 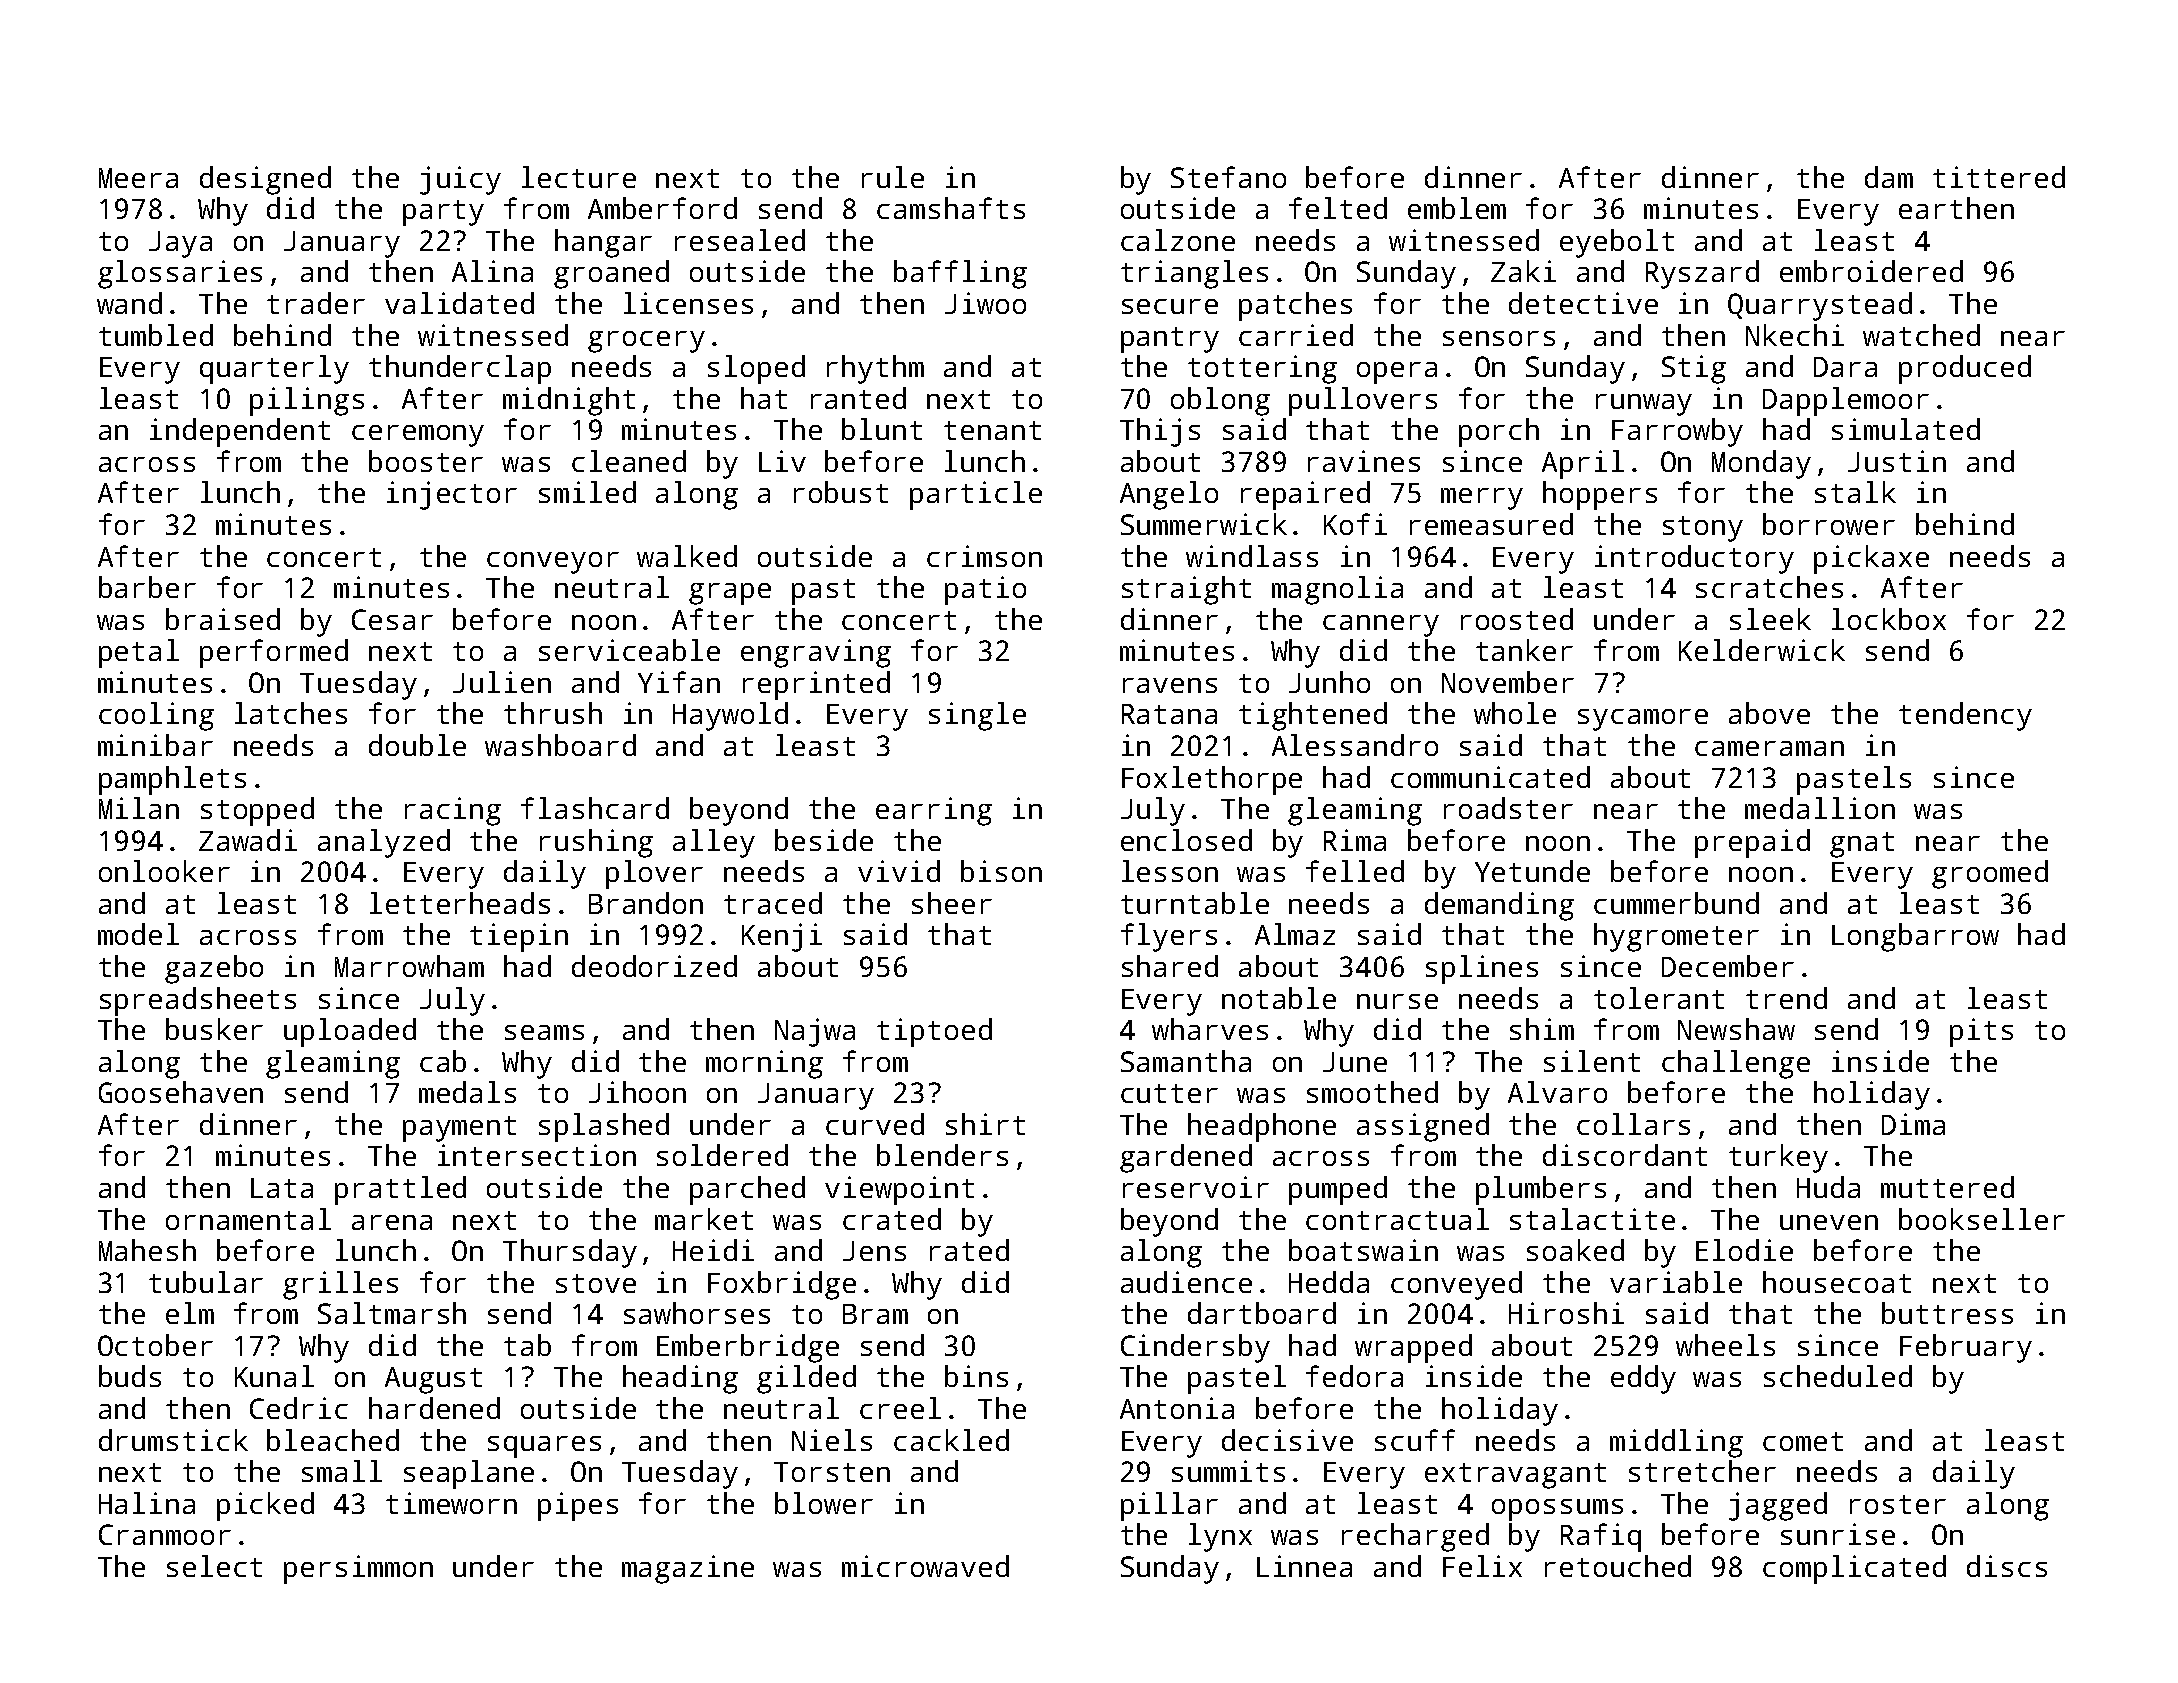 What do you see at coordinates (130, 1376) in the screenshot?
I see `buds` at bounding box center [130, 1376].
